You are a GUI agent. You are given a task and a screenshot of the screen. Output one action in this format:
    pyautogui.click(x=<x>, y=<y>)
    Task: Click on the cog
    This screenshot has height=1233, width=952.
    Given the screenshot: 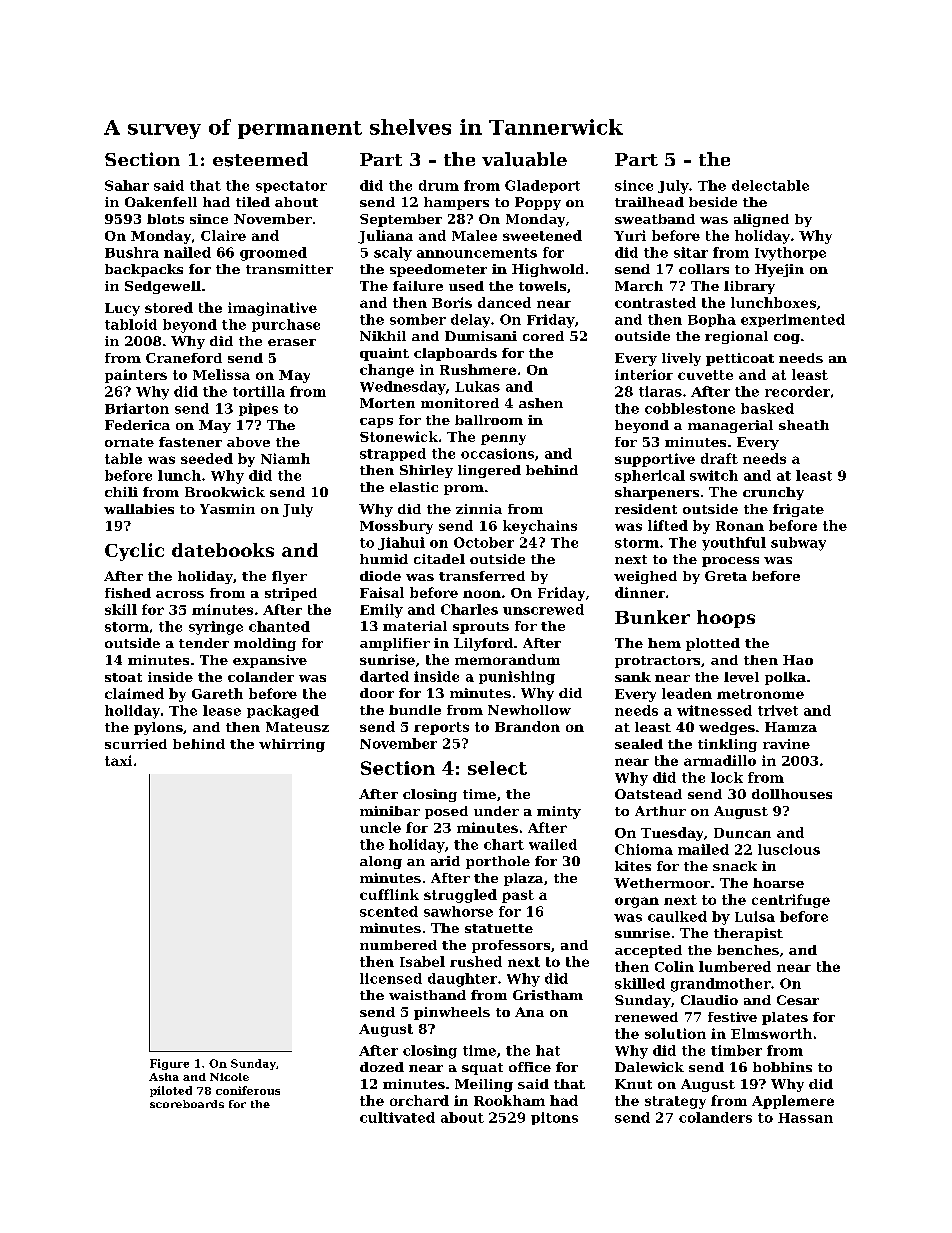 What is the action you would take?
    pyautogui.click(x=787, y=339)
